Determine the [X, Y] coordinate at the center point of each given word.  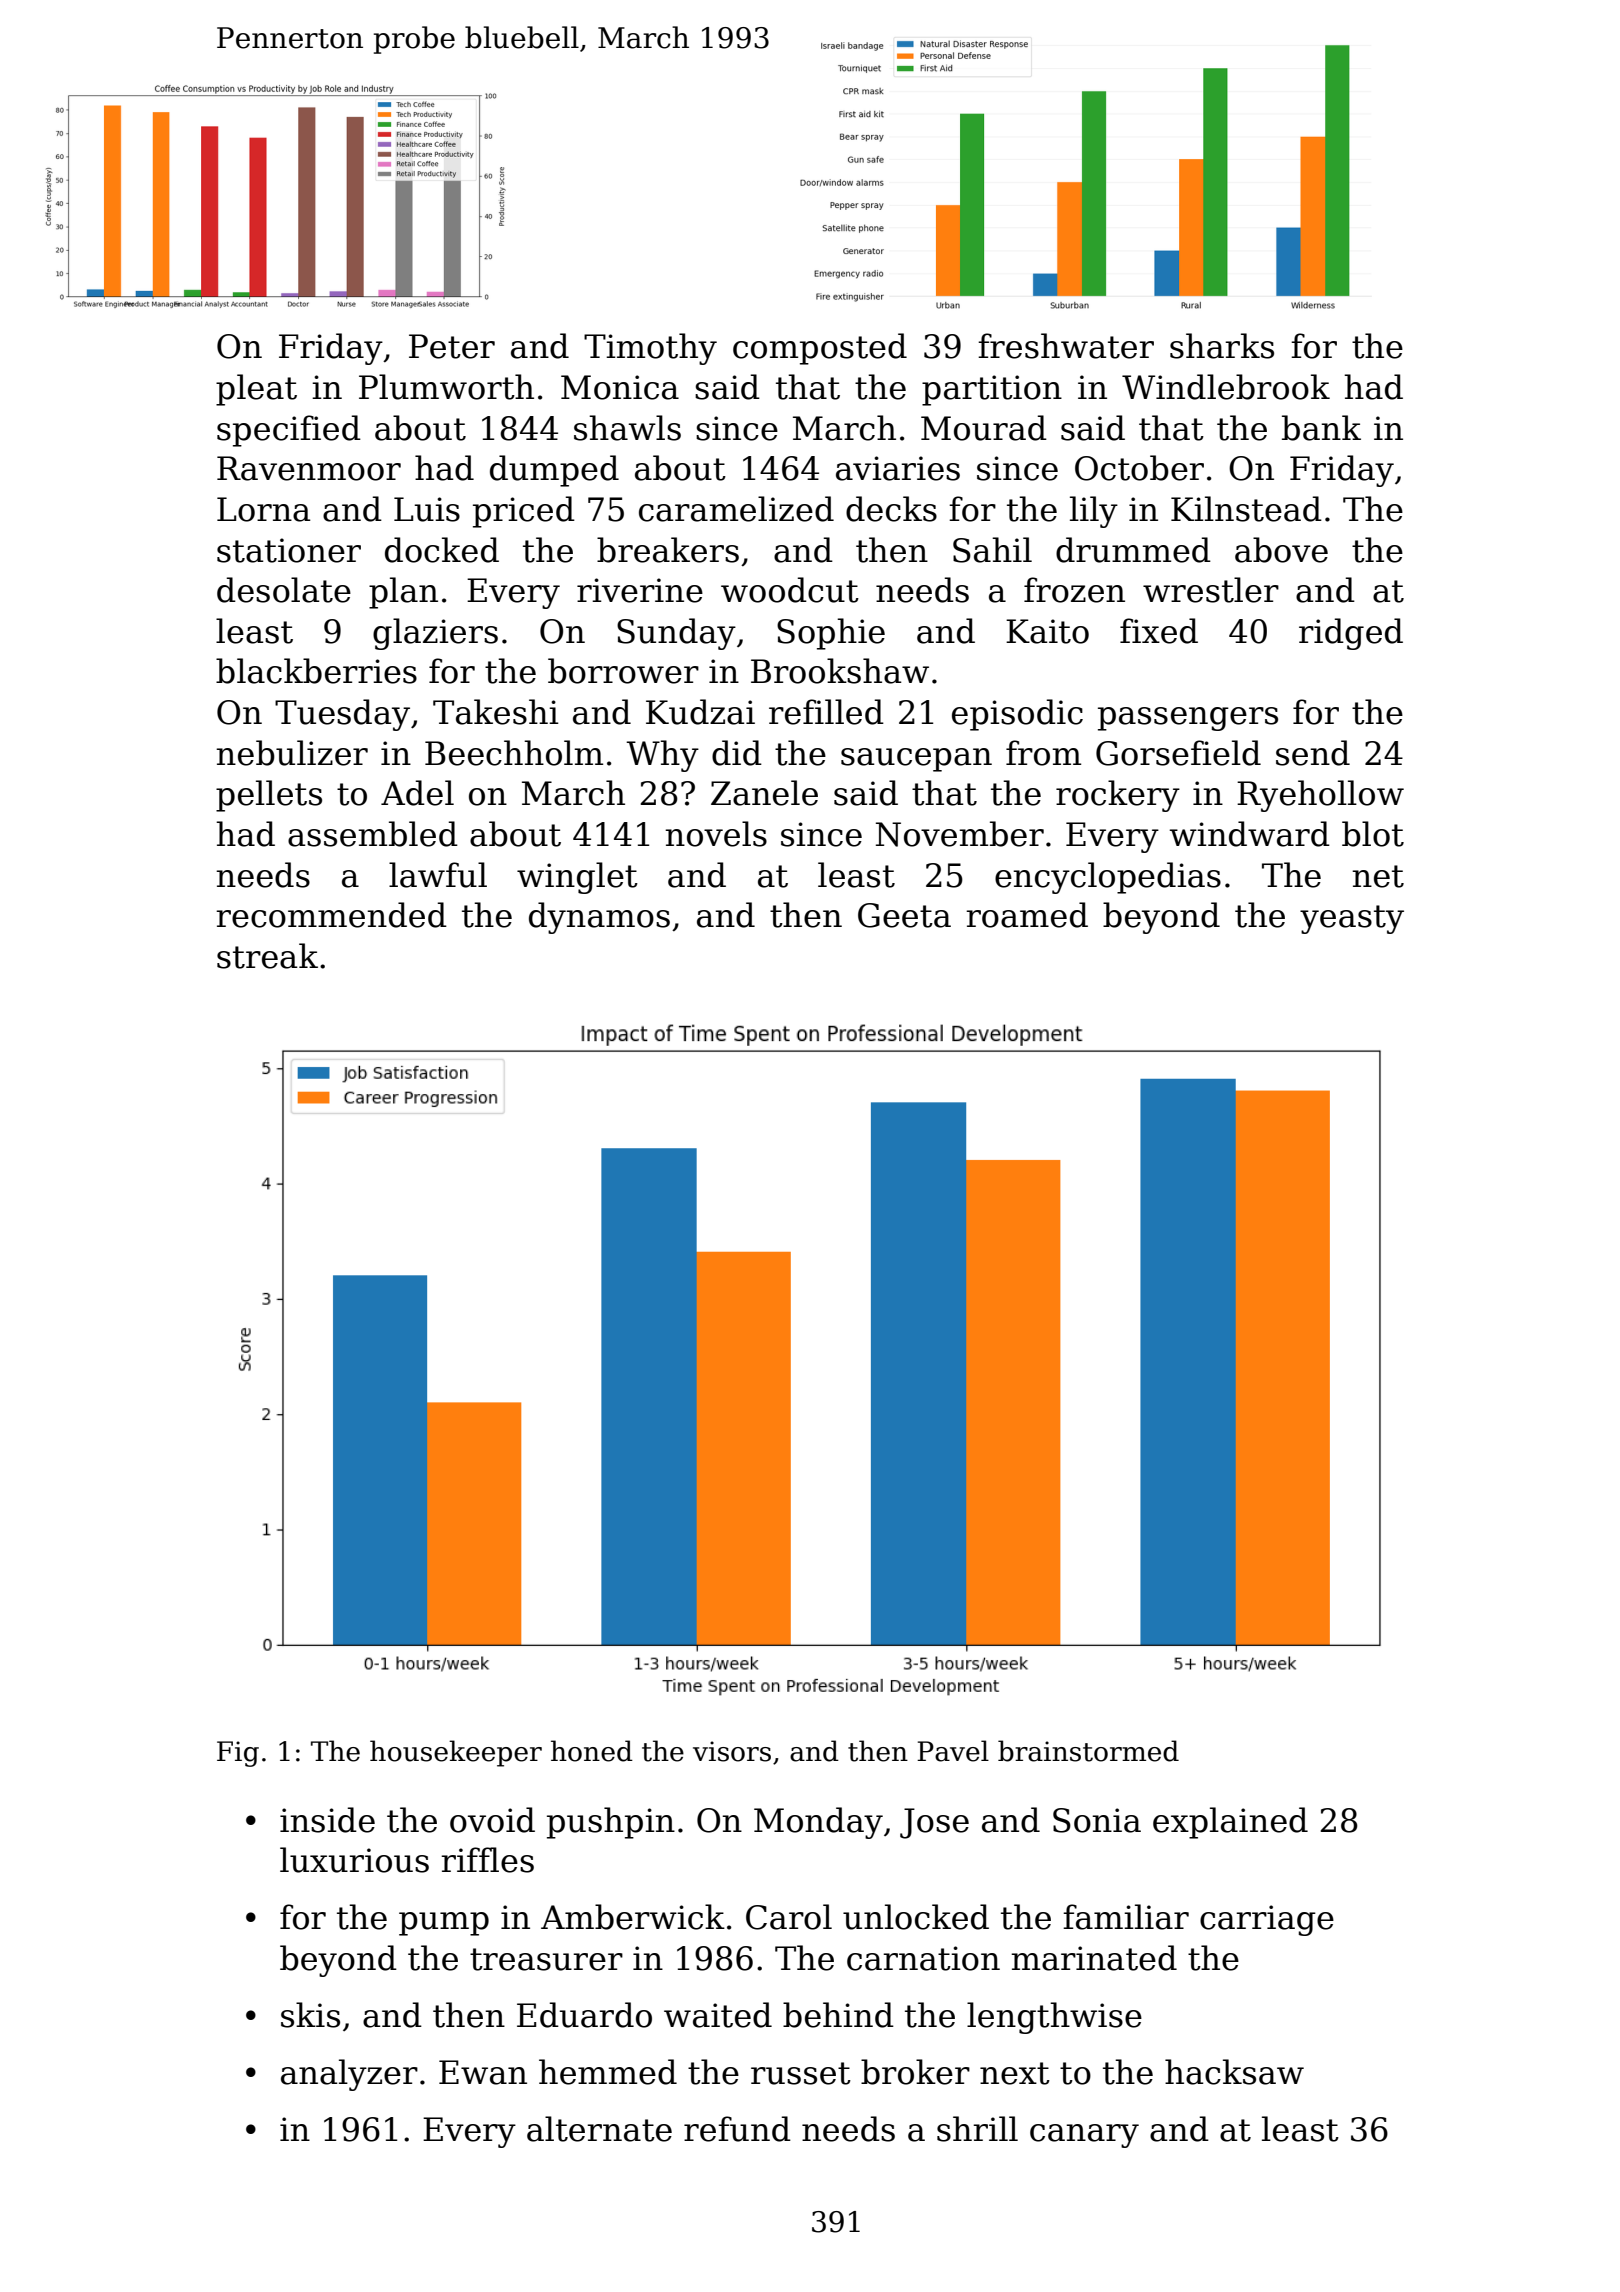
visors [732, 1751]
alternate [599, 2129]
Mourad [984, 428]
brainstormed [1088, 1751]
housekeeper [456, 1753]
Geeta [904, 915]
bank [1321, 428]
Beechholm [514, 753]
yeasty [1352, 919]
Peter [452, 346]
